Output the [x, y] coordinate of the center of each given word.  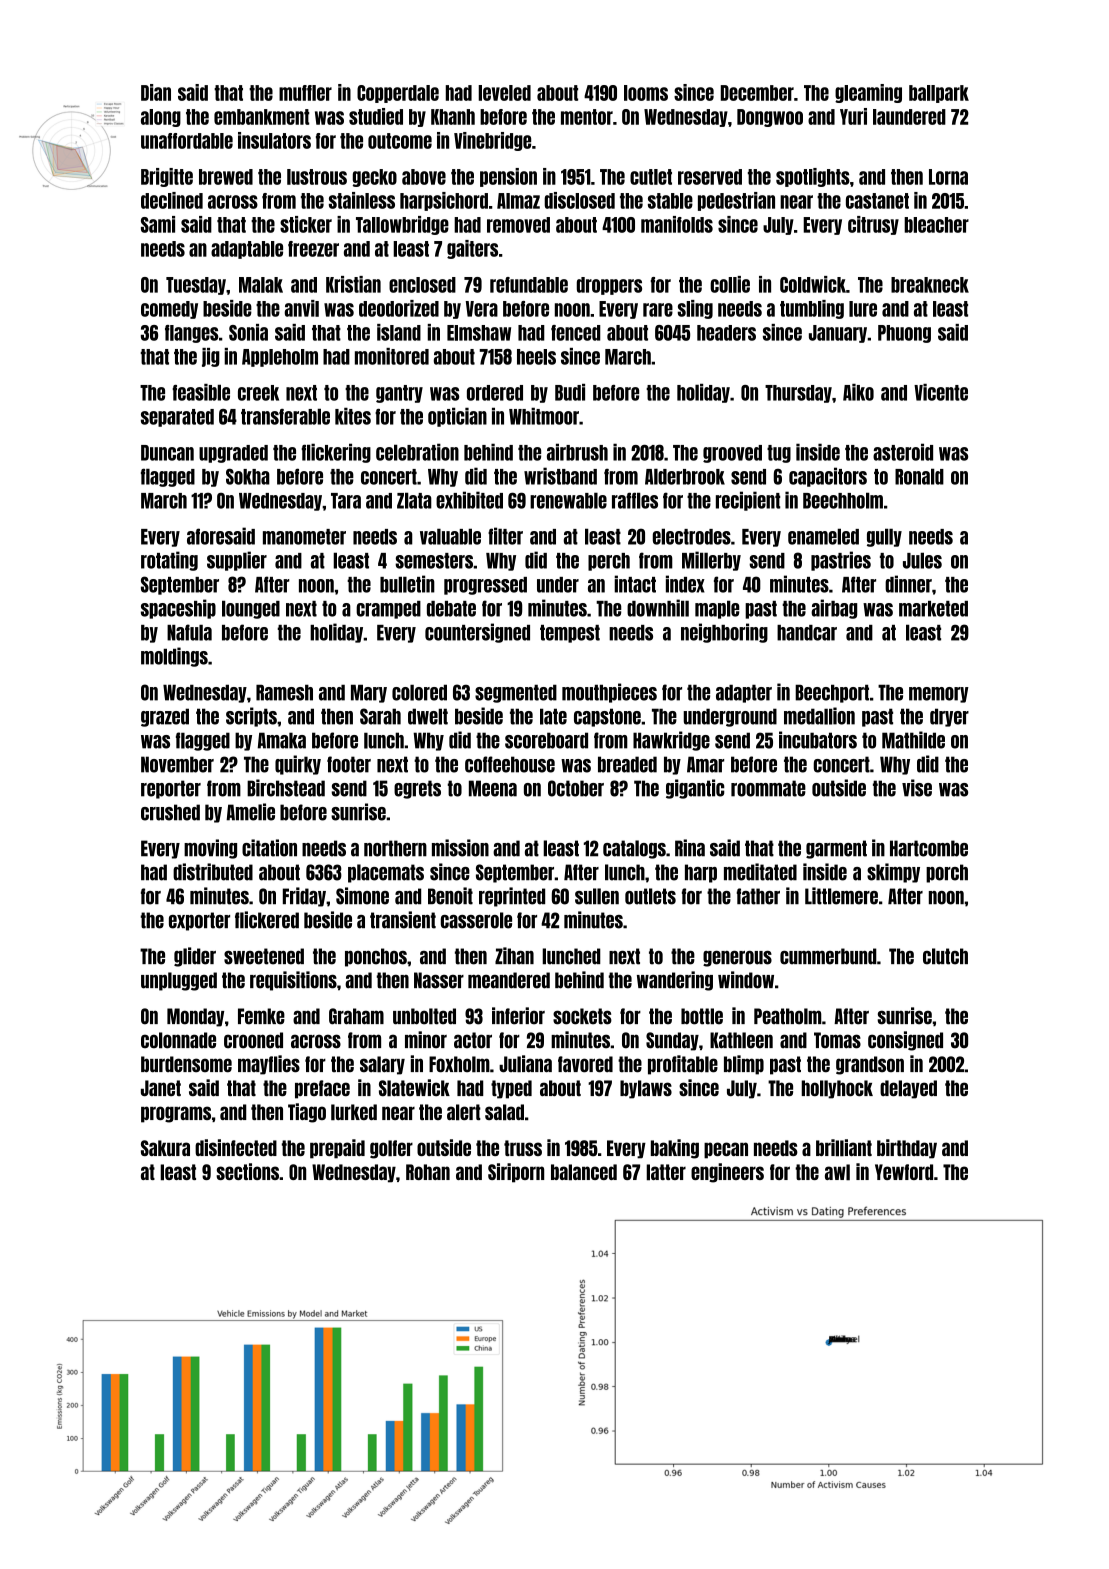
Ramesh [284, 692]
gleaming [868, 93]
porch [947, 873]
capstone [607, 717]
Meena [493, 788]
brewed [226, 177]
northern [395, 848]
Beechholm [843, 500]
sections [247, 1171]
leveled [504, 93]
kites [353, 416]
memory [939, 695]
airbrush [577, 452]
